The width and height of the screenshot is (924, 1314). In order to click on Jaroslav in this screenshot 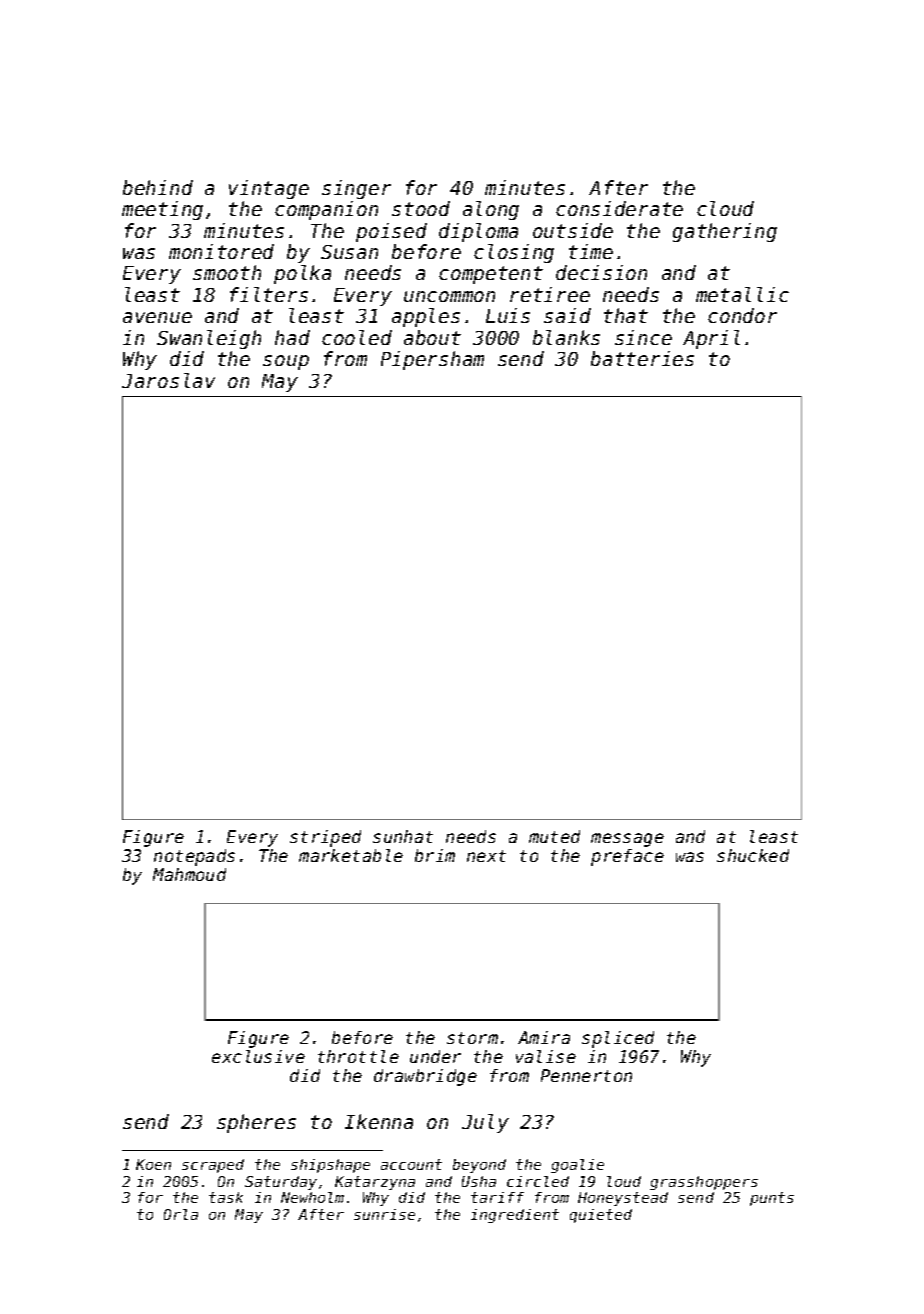, I will do `click(168, 380)`.
